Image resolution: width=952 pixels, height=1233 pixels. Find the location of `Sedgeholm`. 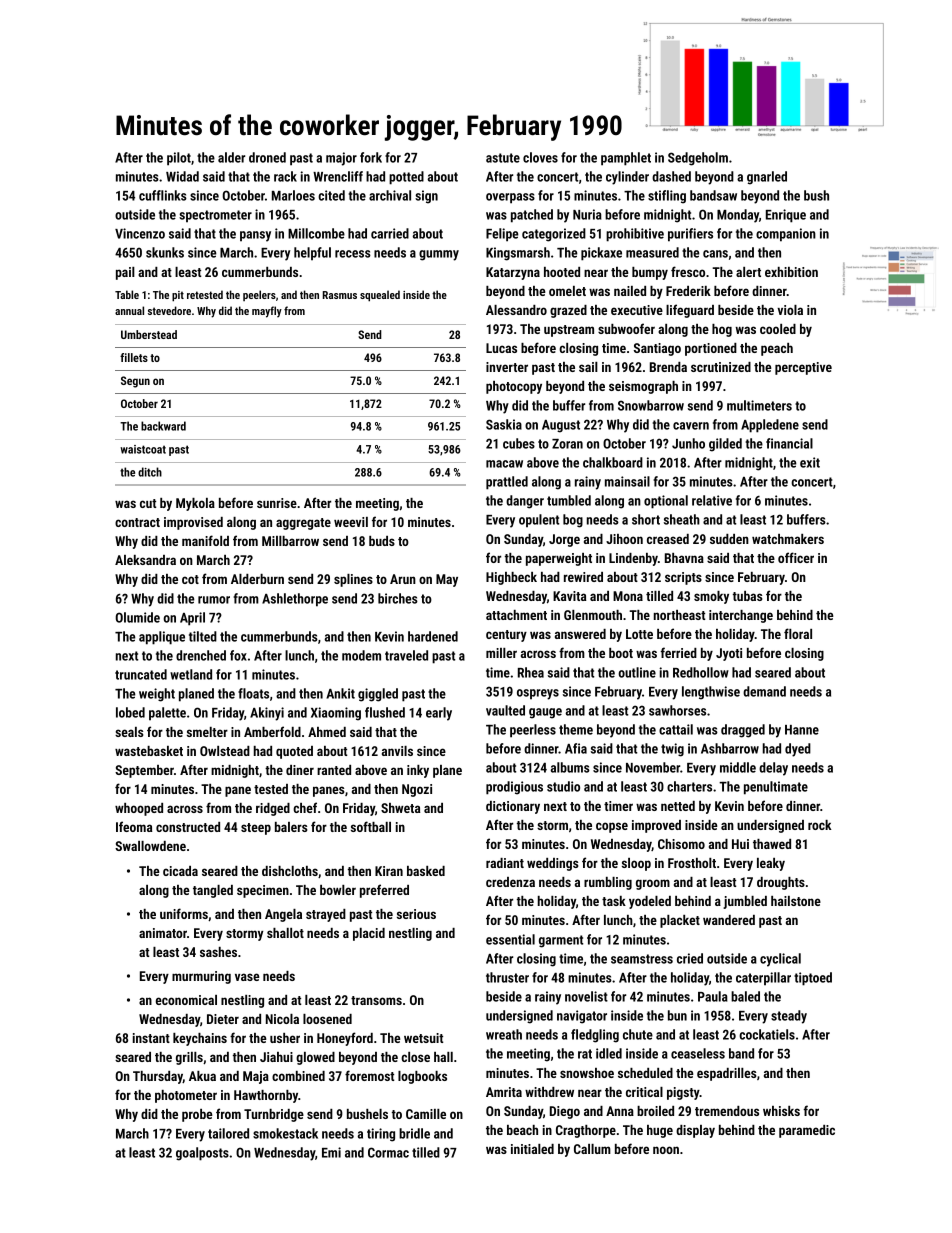

Sedgeholm is located at coordinates (698, 159).
